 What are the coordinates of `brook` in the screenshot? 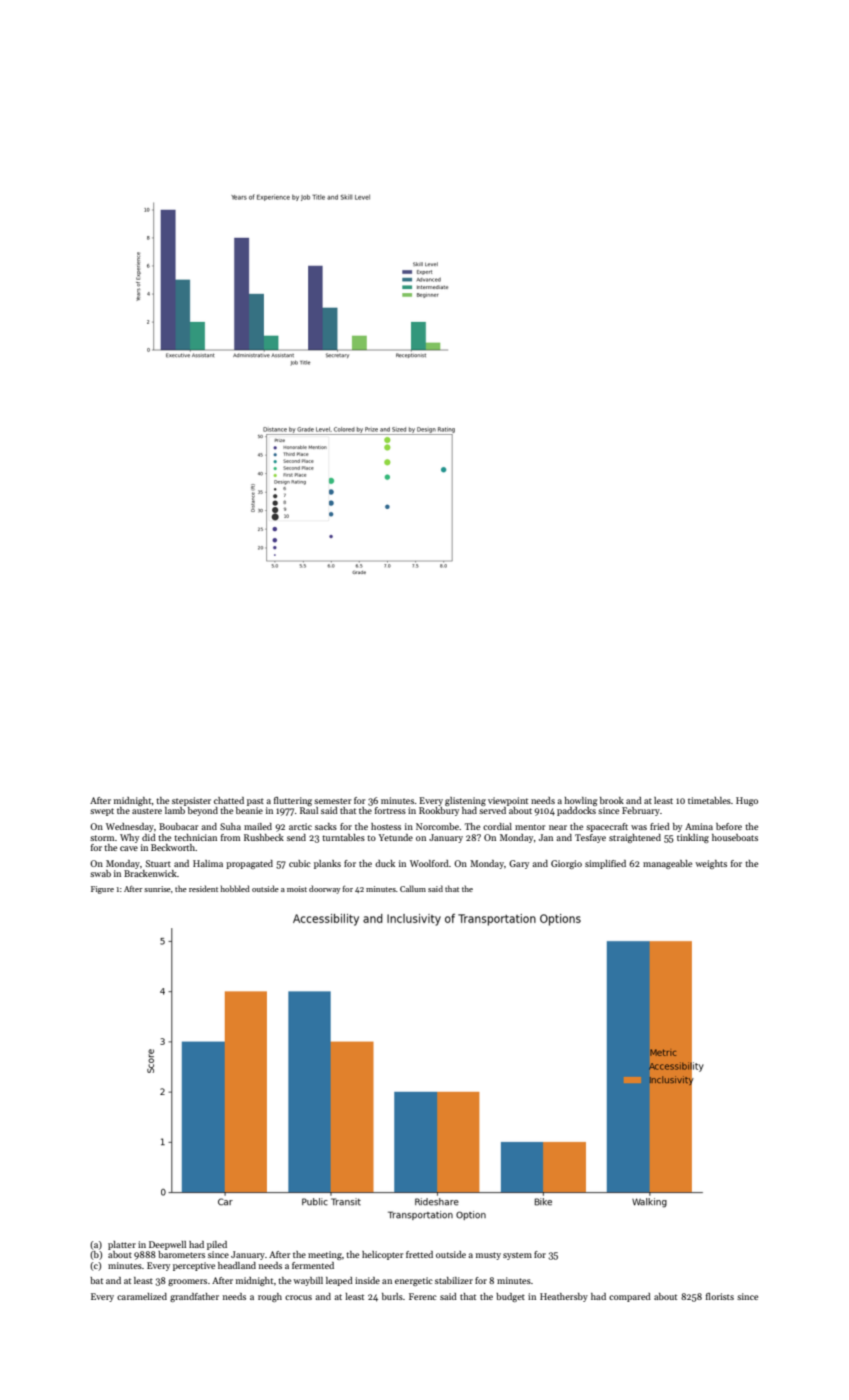 It's located at (612, 800).
